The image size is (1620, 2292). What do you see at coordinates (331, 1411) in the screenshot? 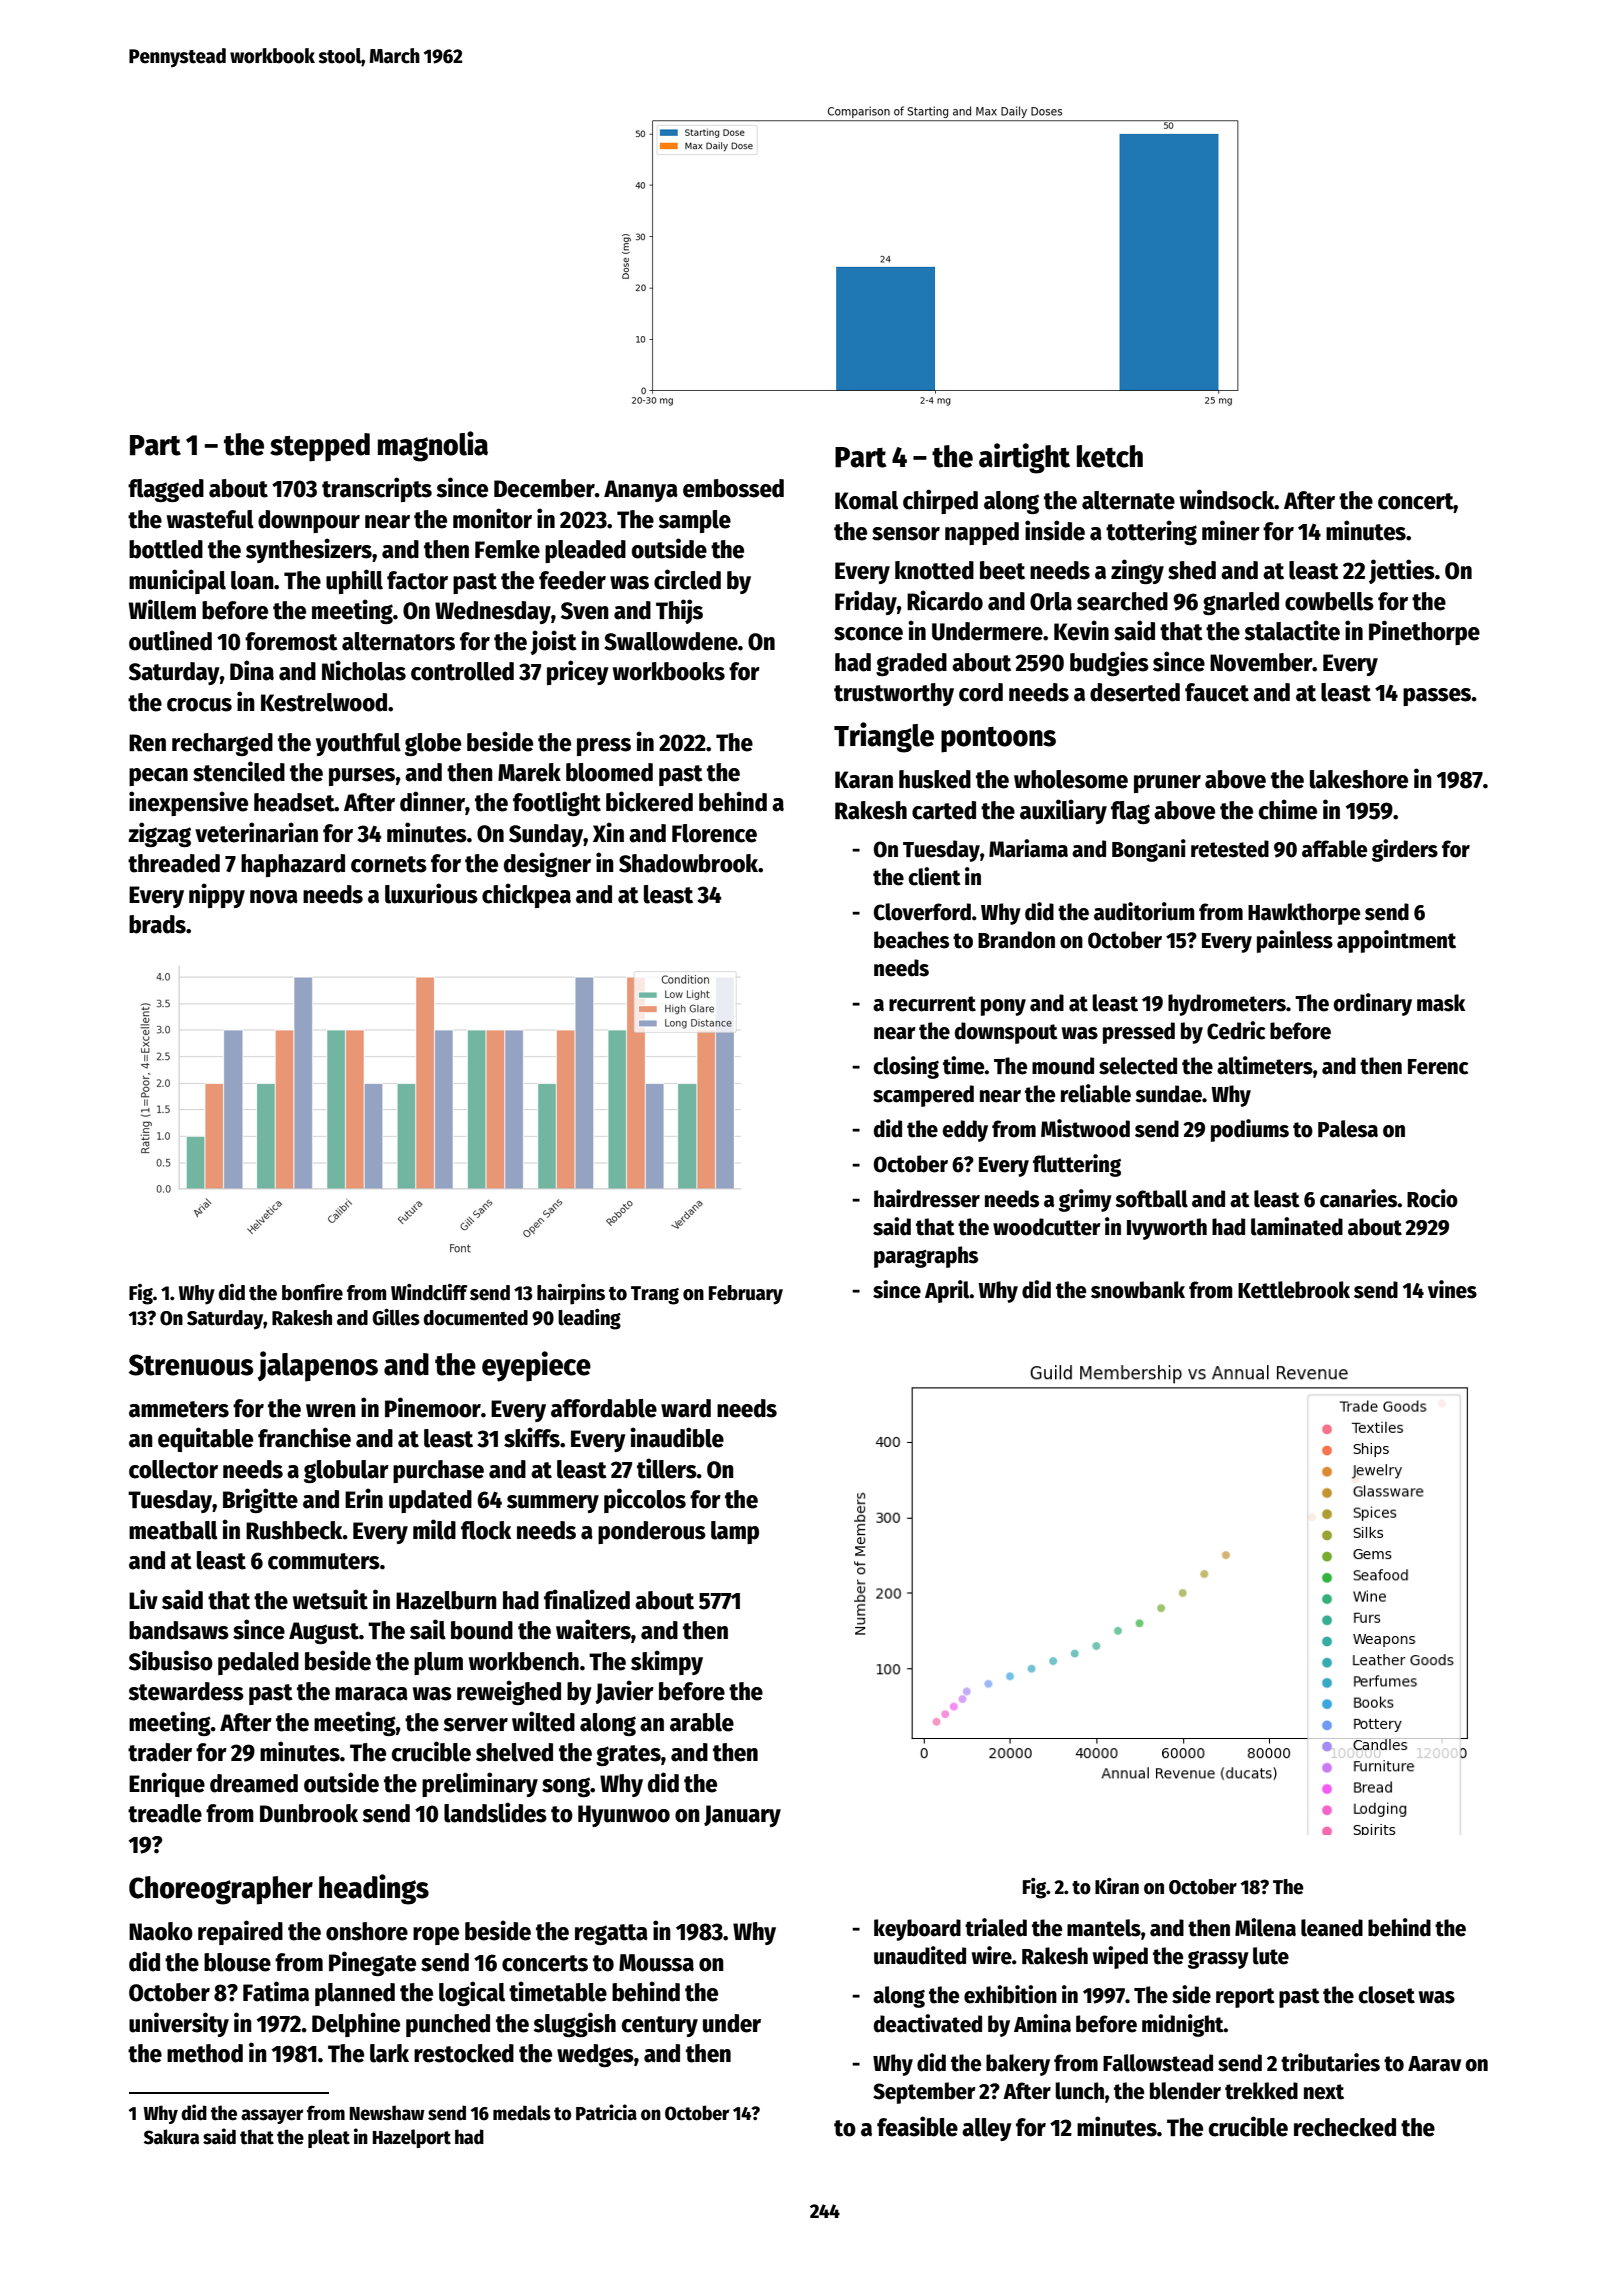
I see `wren` at bounding box center [331, 1411].
